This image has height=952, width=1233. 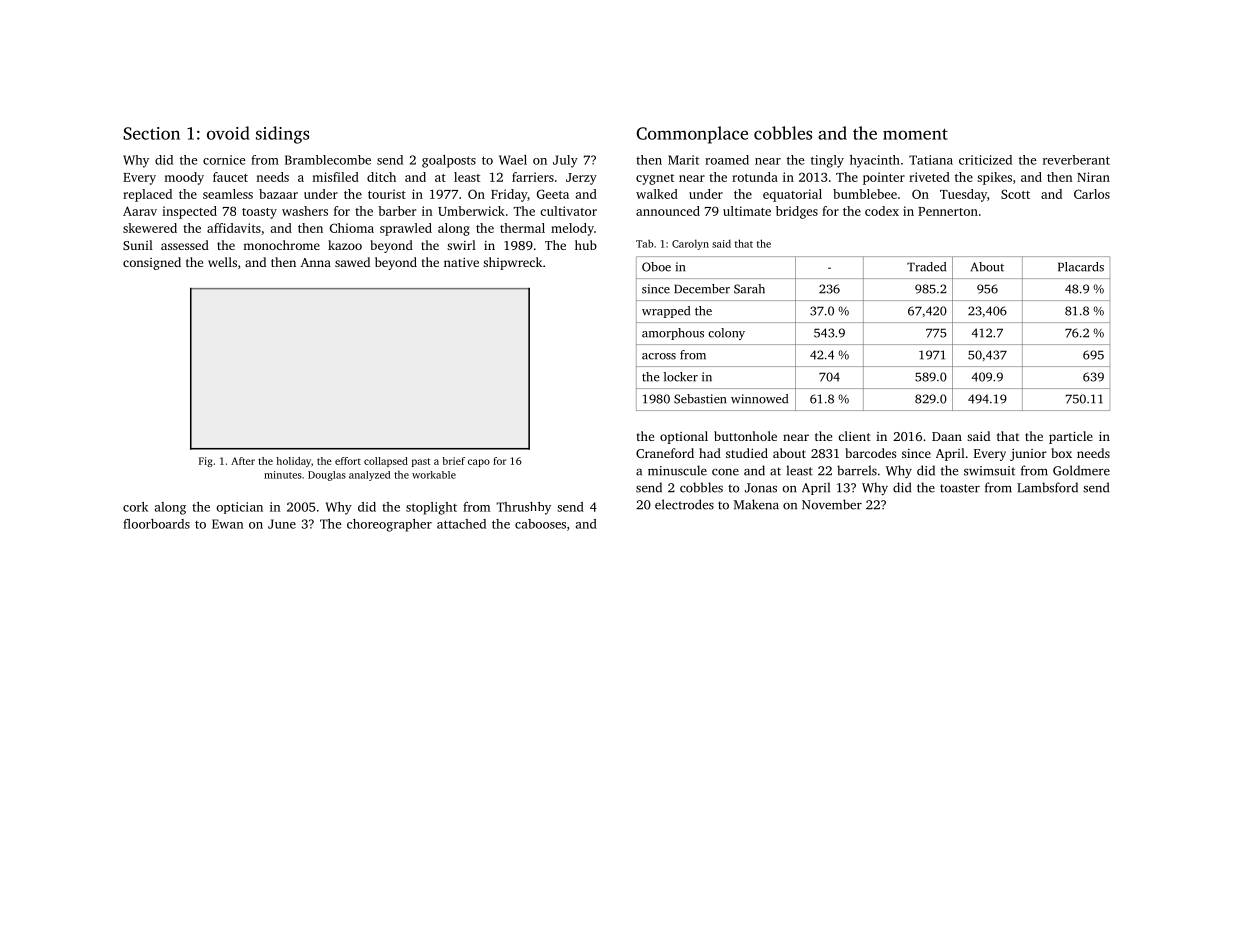 What do you see at coordinates (655, 179) in the image?
I see `cygnet` at bounding box center [655, 179].
